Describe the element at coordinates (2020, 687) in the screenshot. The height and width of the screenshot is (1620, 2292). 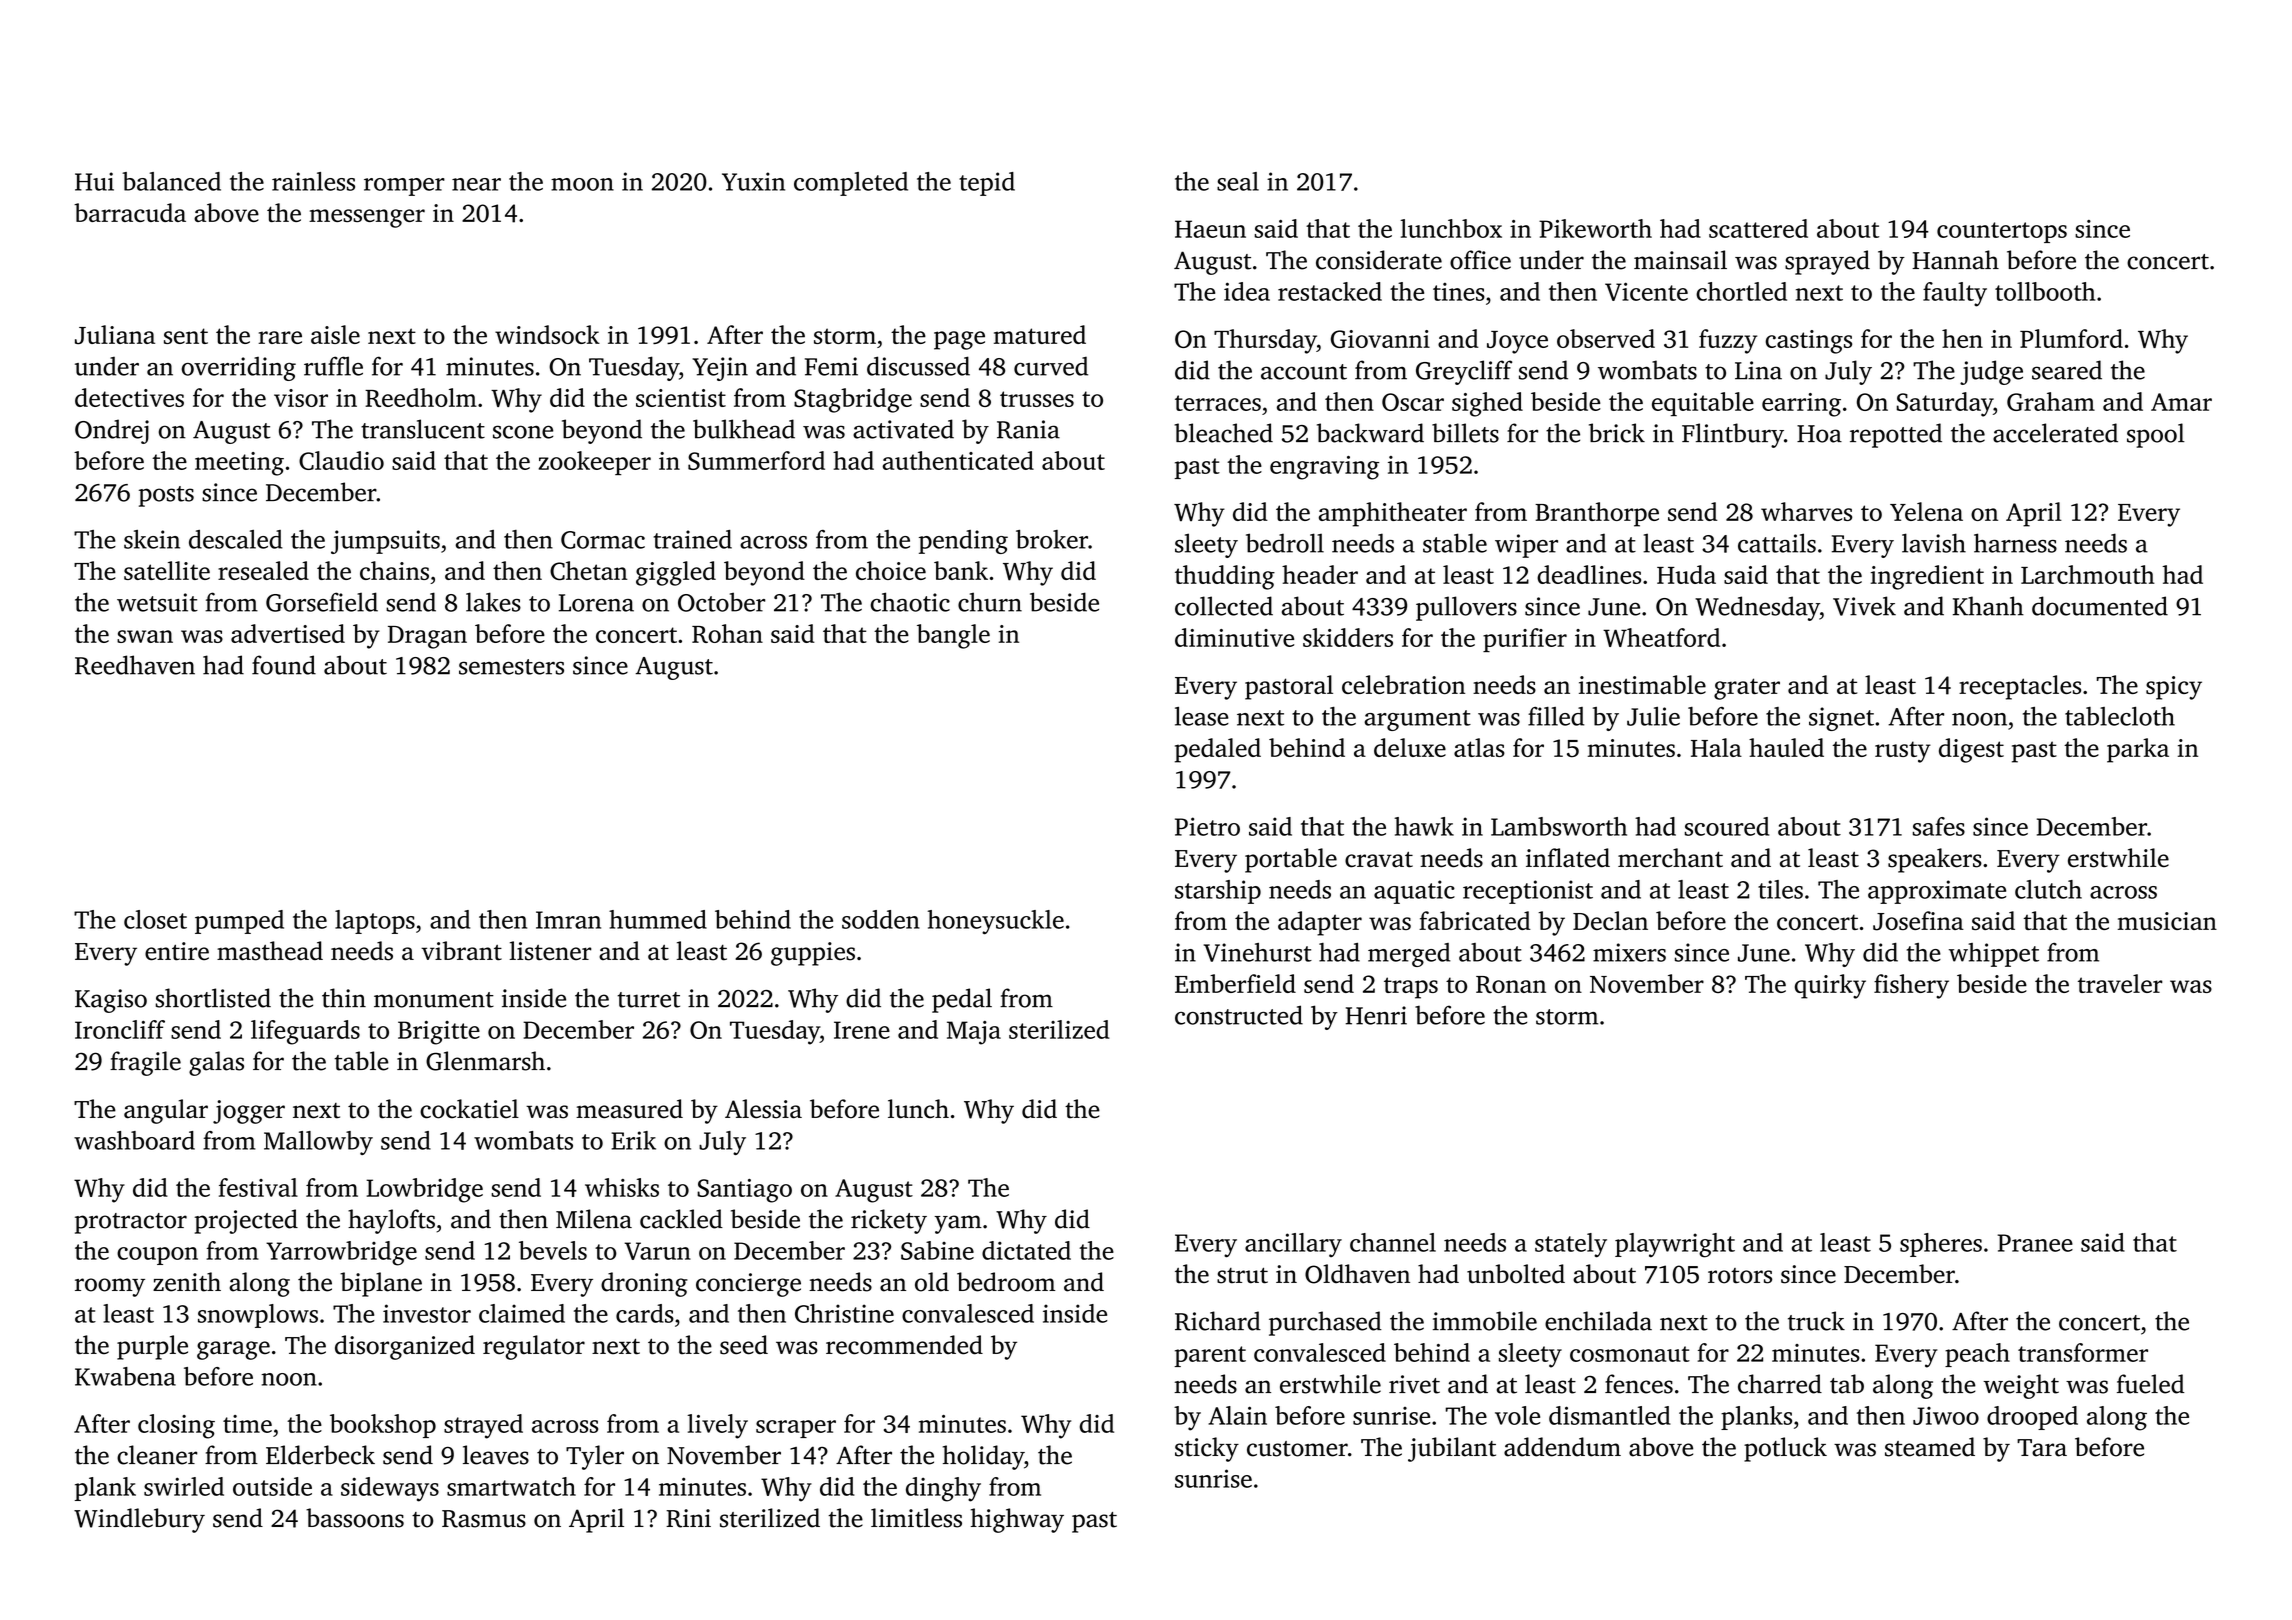
I see `receptacles` at that location.
